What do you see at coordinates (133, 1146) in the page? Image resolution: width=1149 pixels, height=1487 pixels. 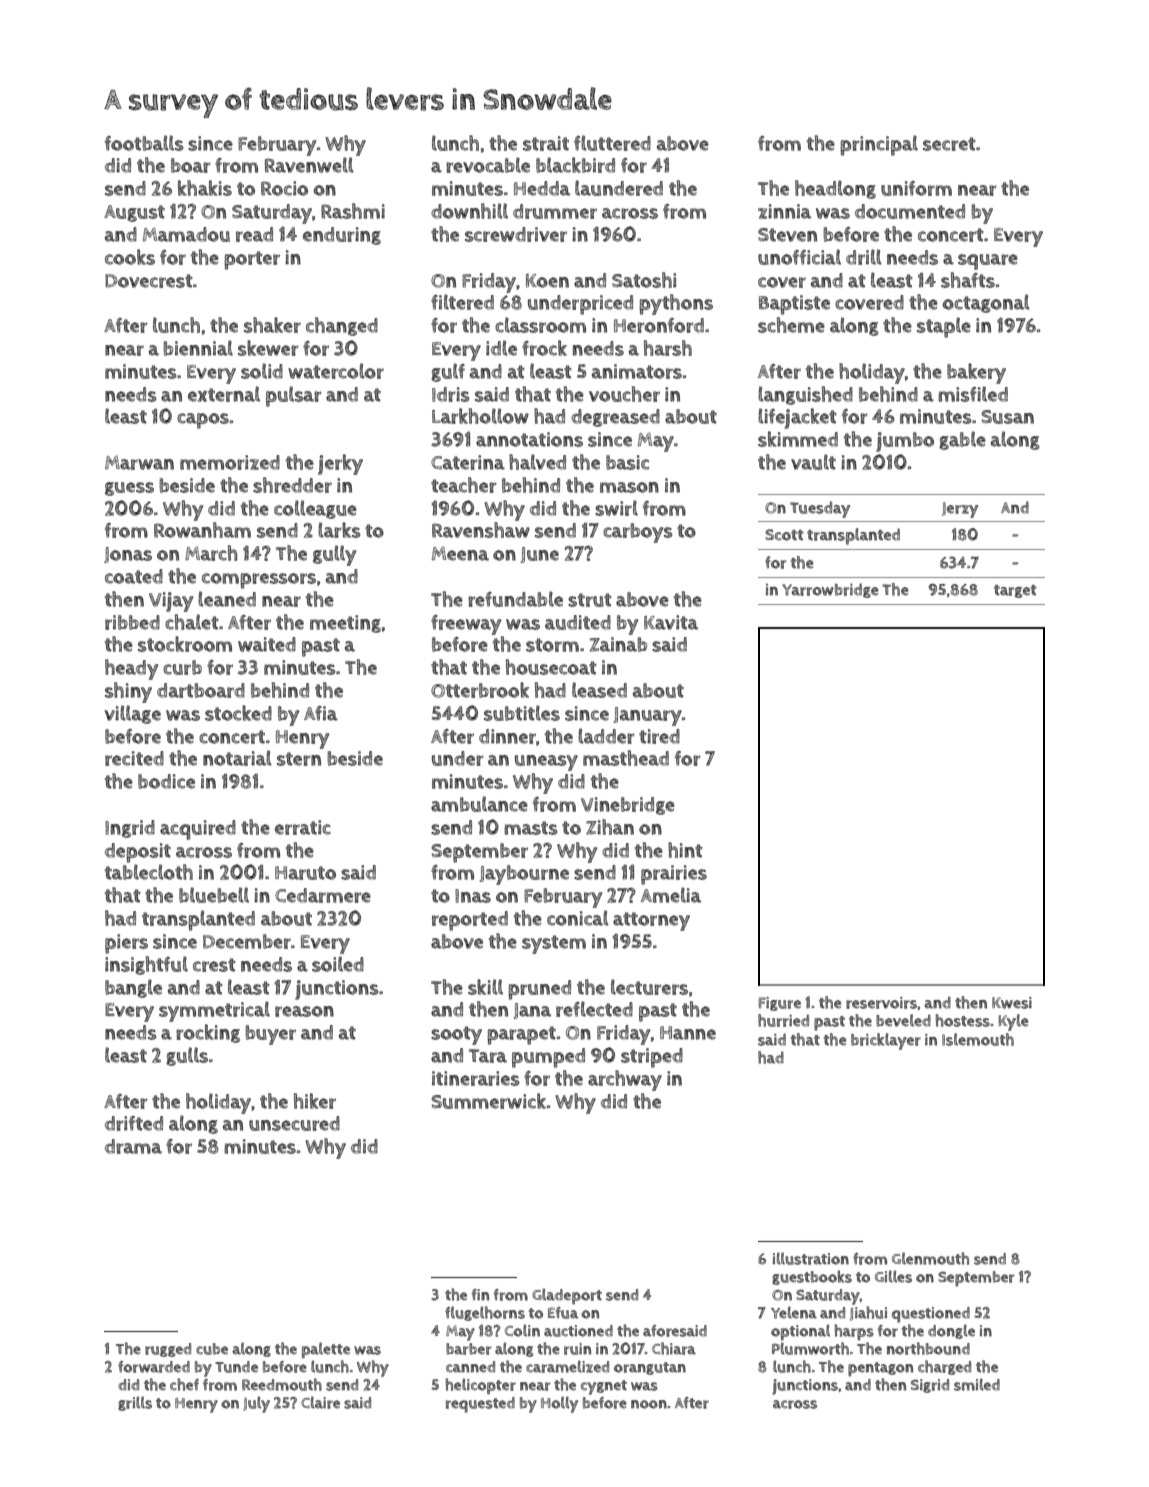 I see `drama` at bounding box center [133, 1146].
